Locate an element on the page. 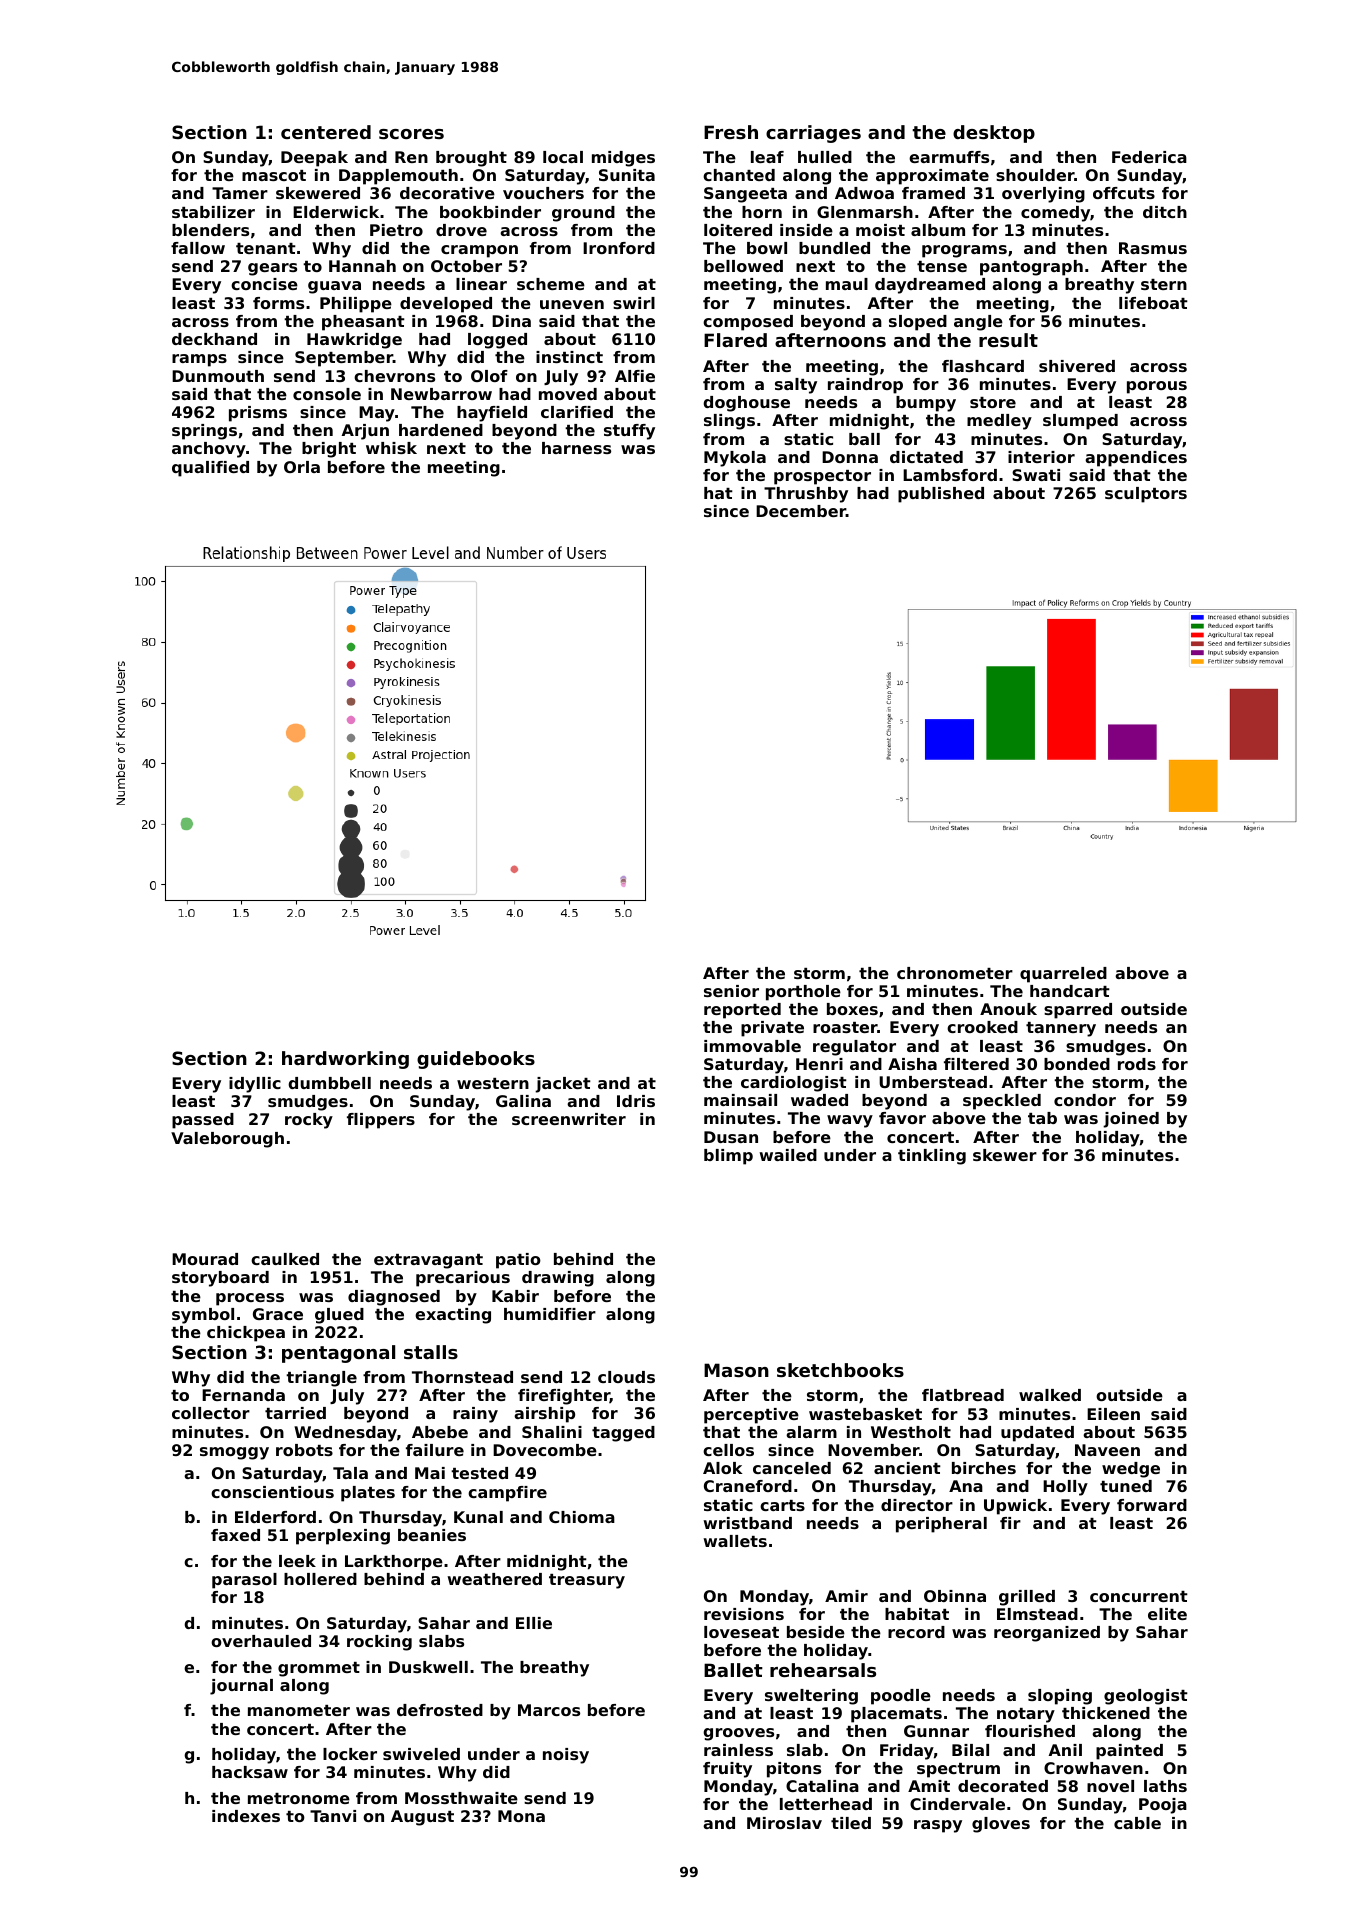  caulked is located at coordinates (285, 1259).
